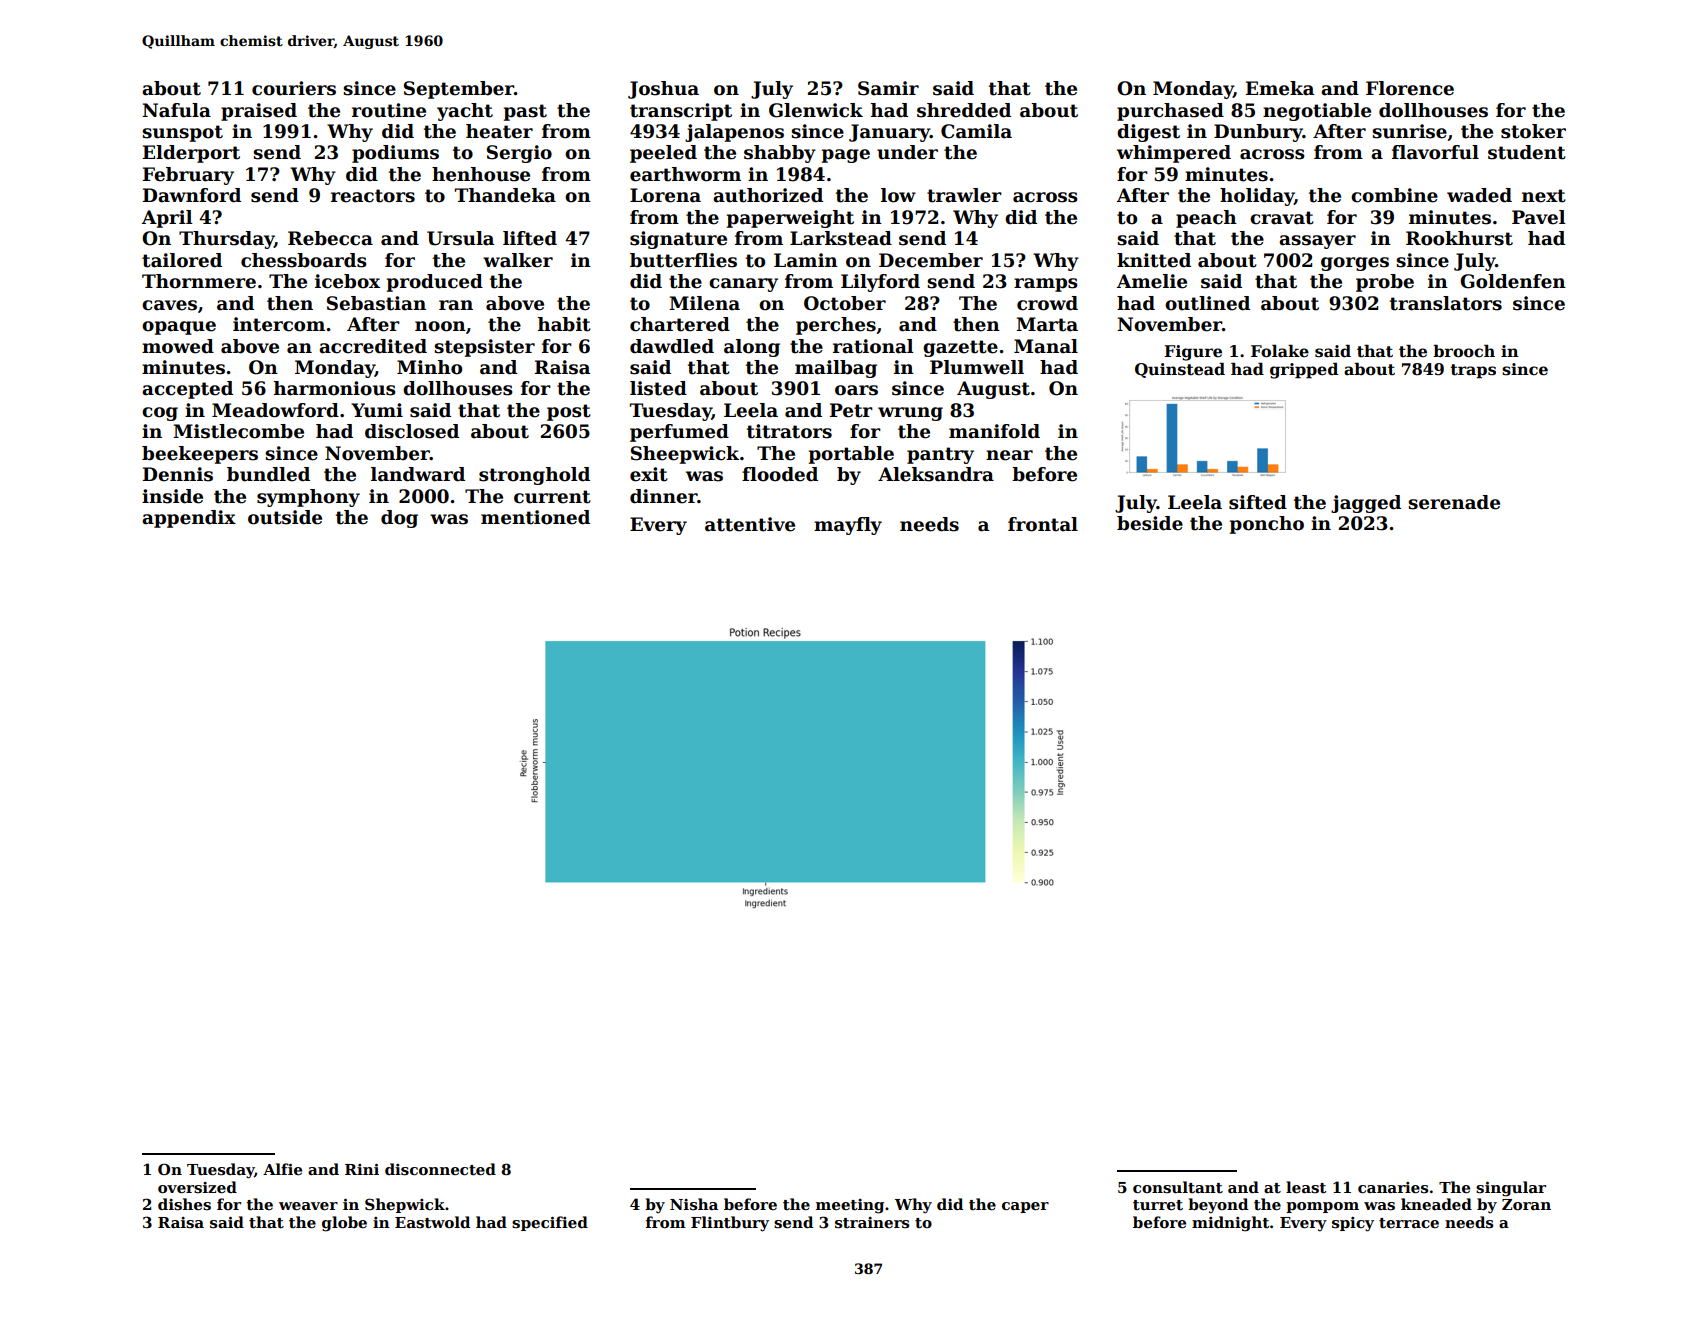 The height and width of the page is (1320, 1708). Describe the element at coordinates (1282, 218) in the page. I see `cravat` at that location.
